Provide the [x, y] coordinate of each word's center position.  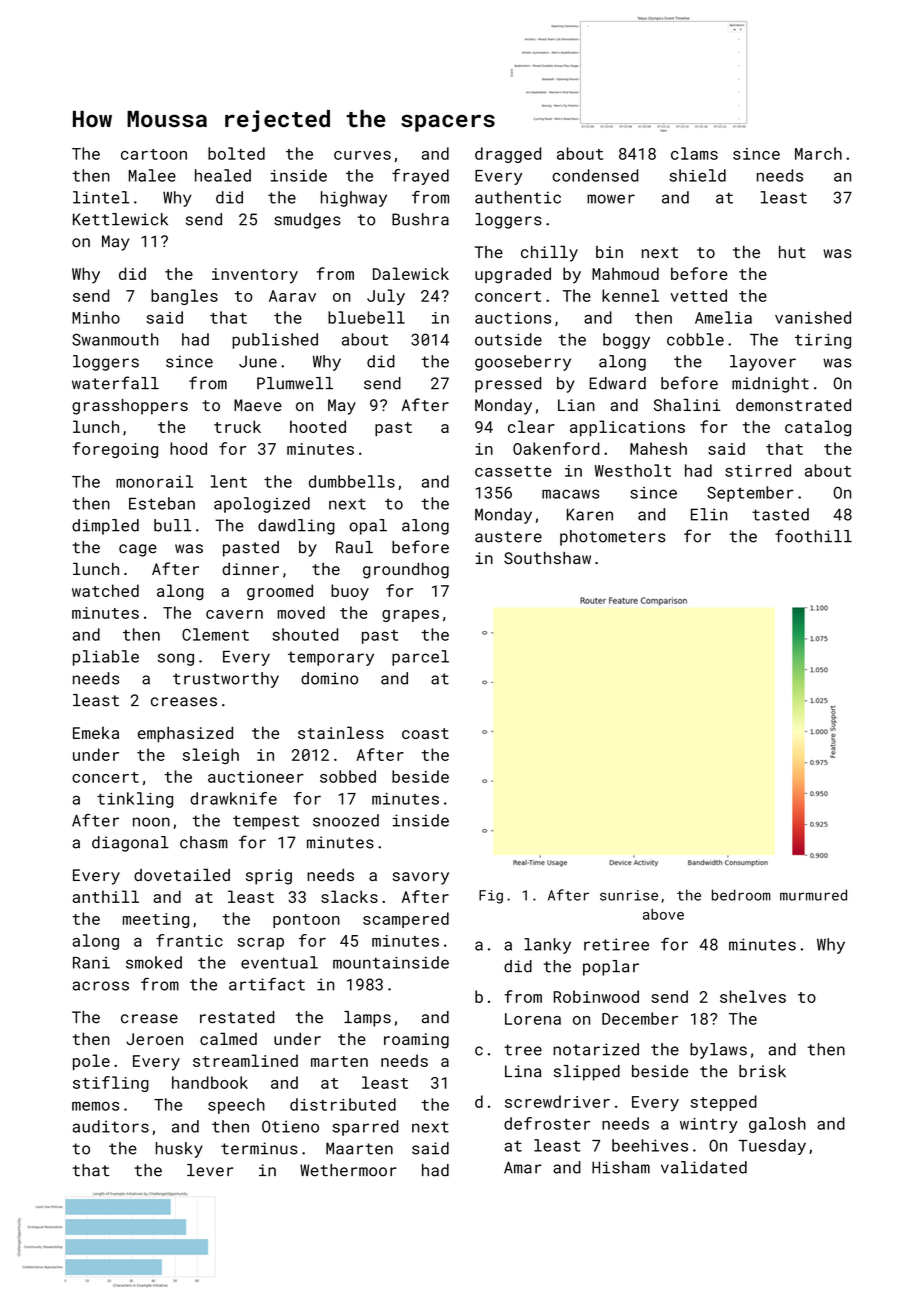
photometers [613, 538]
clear [531, 426]
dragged [508, 155]
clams [694, 153]
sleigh [211, 756]
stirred [758, 470]
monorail [154, 481]
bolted [236, 153]
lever [210, 1170]
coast [425, 733]
